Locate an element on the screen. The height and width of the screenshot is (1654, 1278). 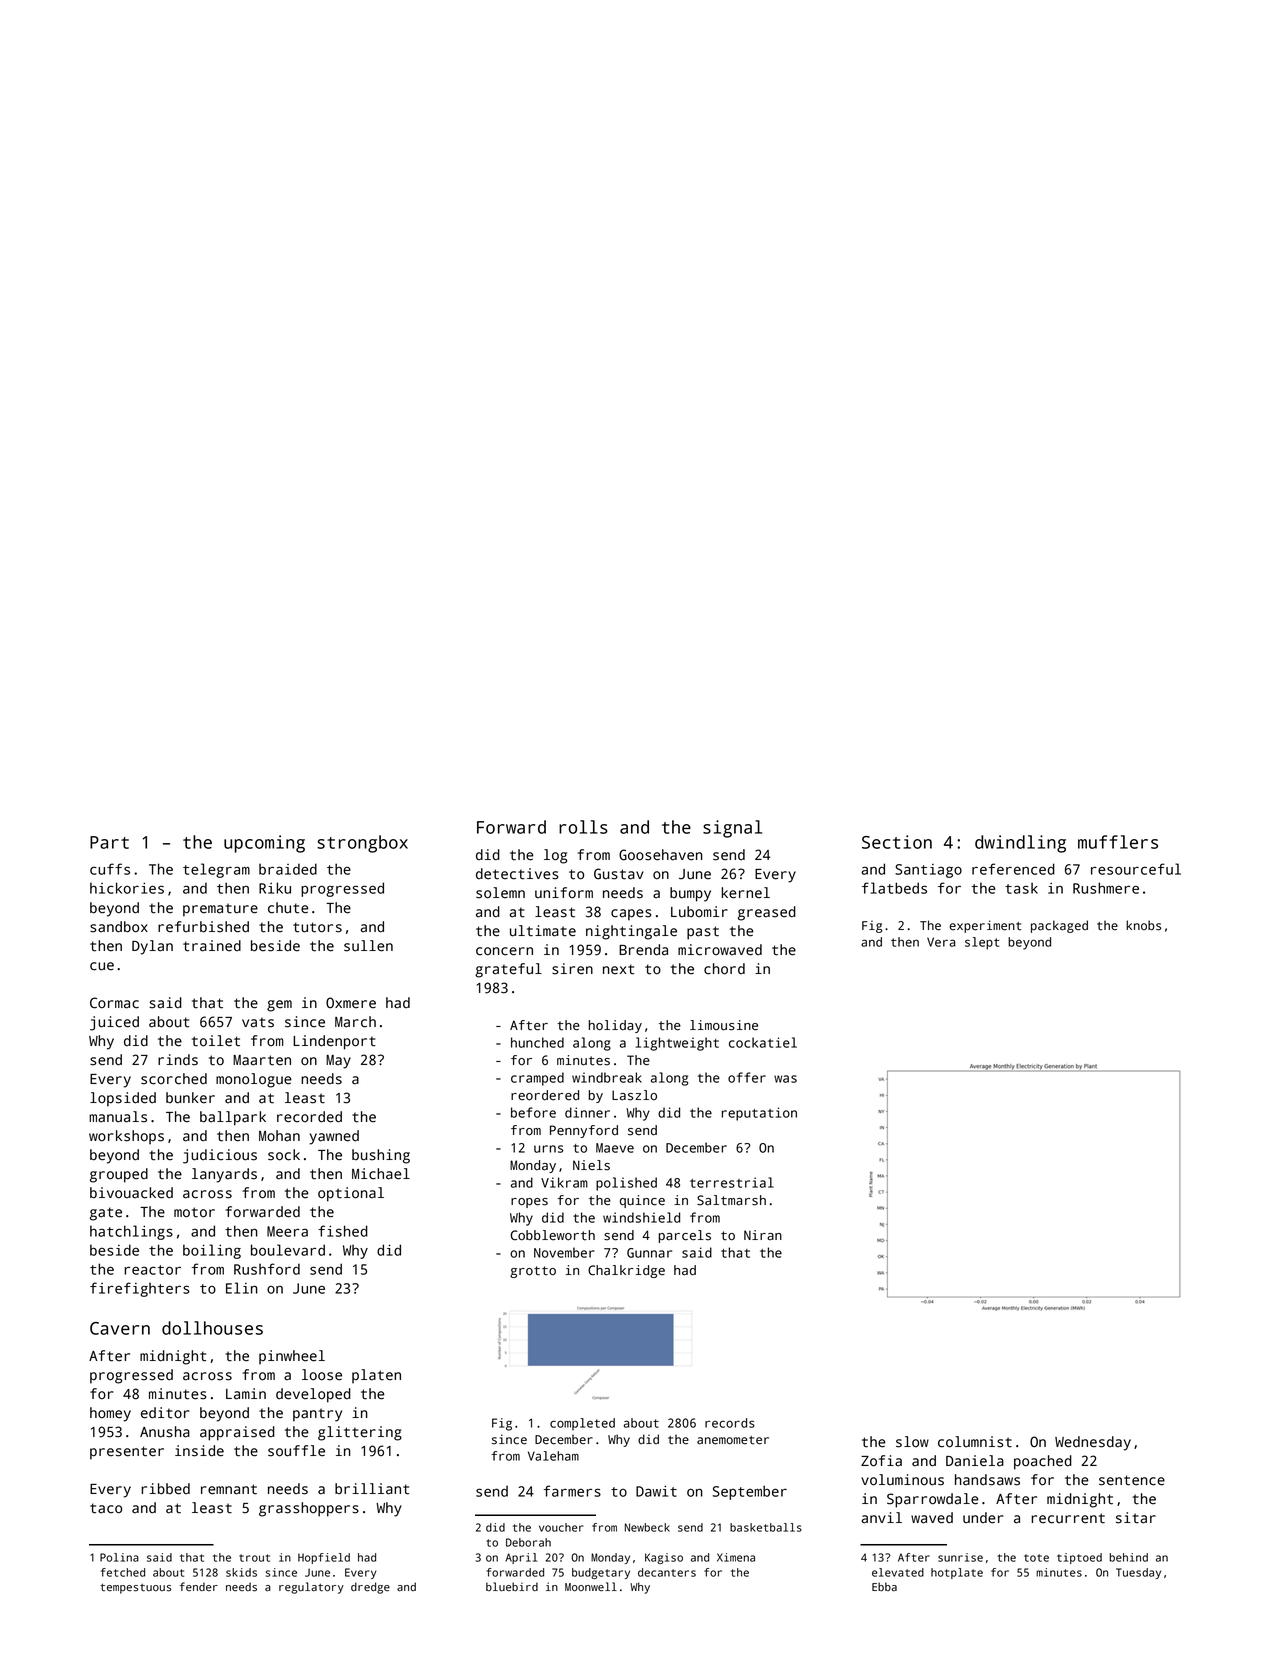
mufflers is located at coordinates (1118, 842).
